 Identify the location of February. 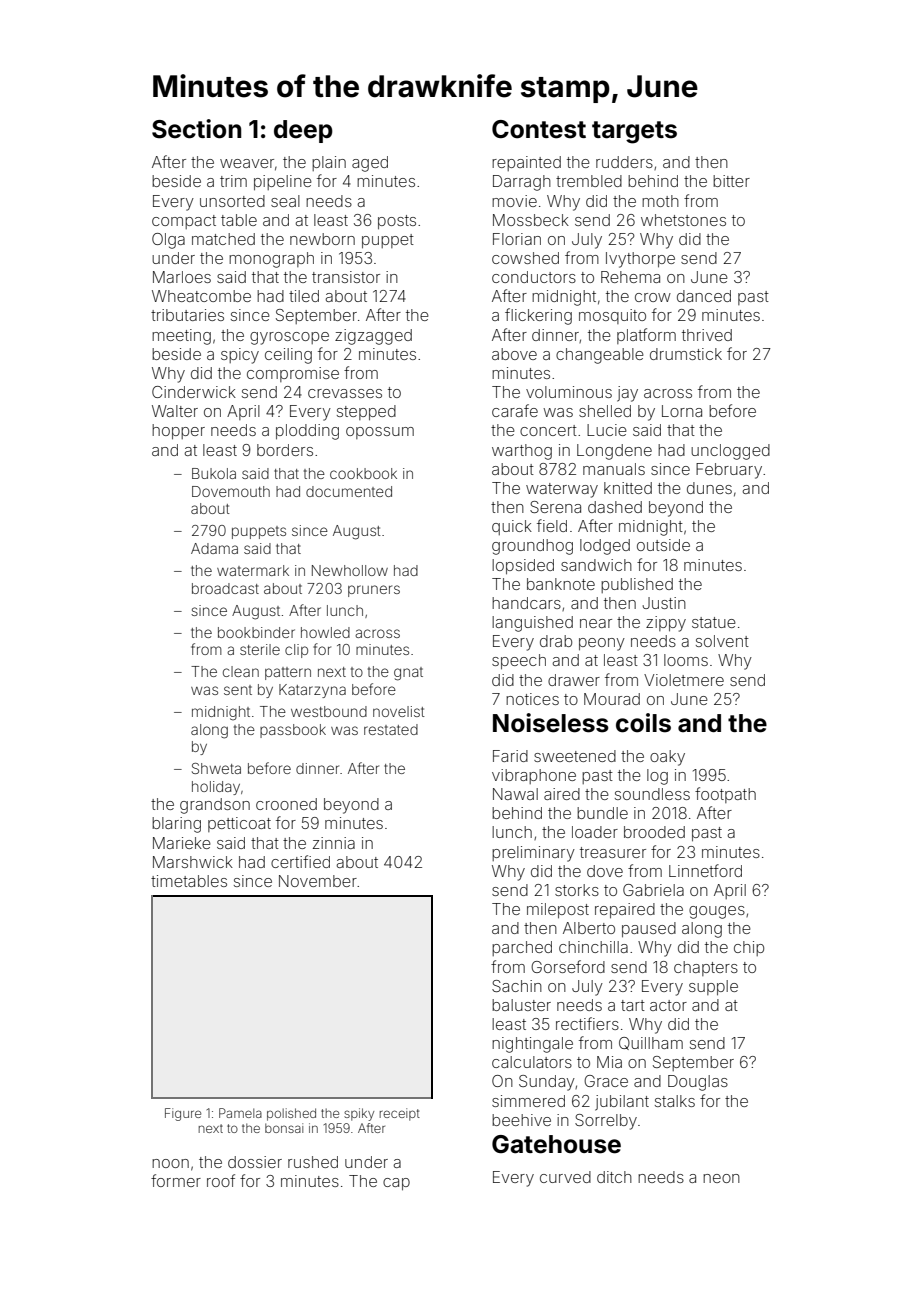
(729, 471).
